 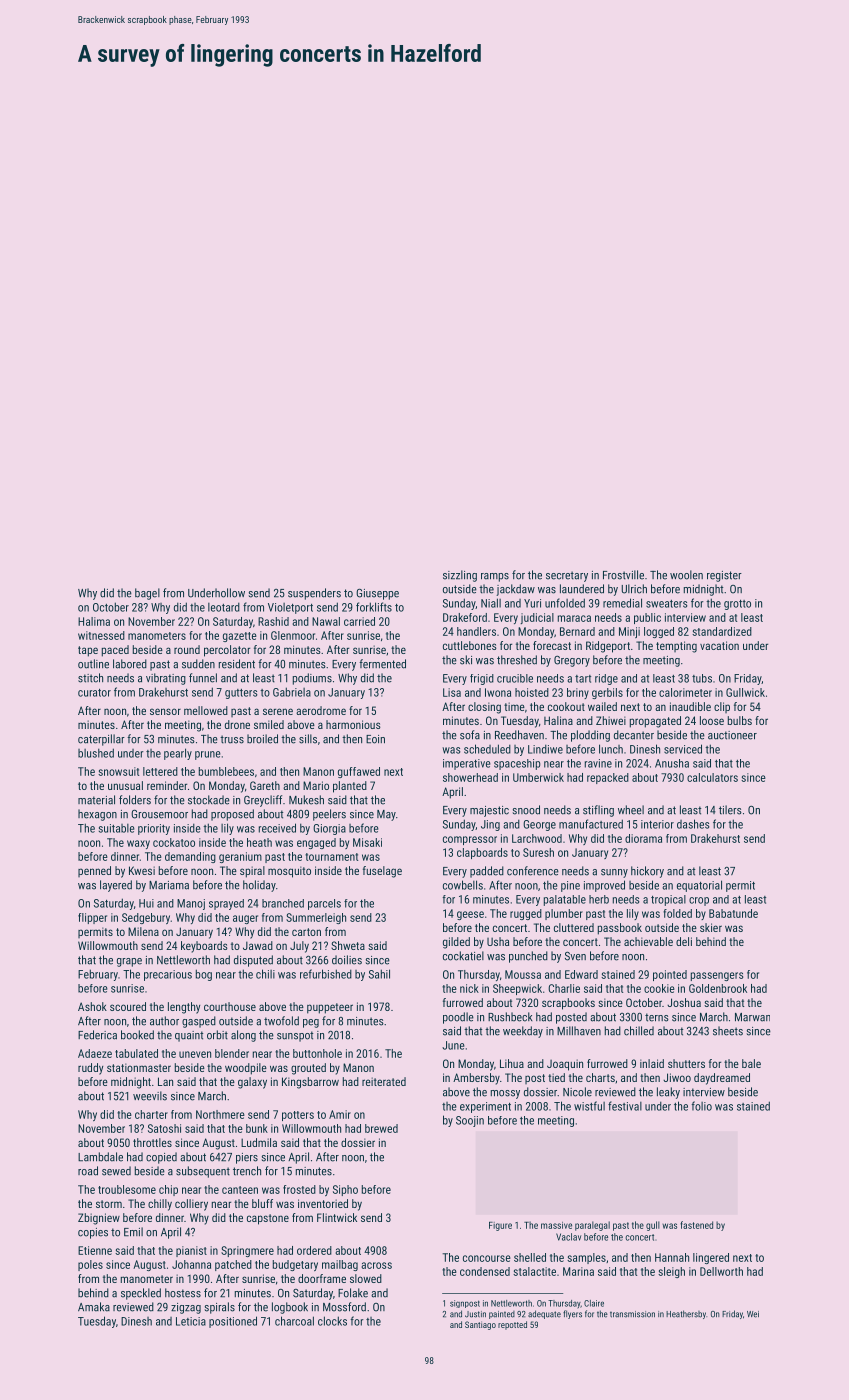 I want to click on Rushbeck, so click(x=510, y=1017).
